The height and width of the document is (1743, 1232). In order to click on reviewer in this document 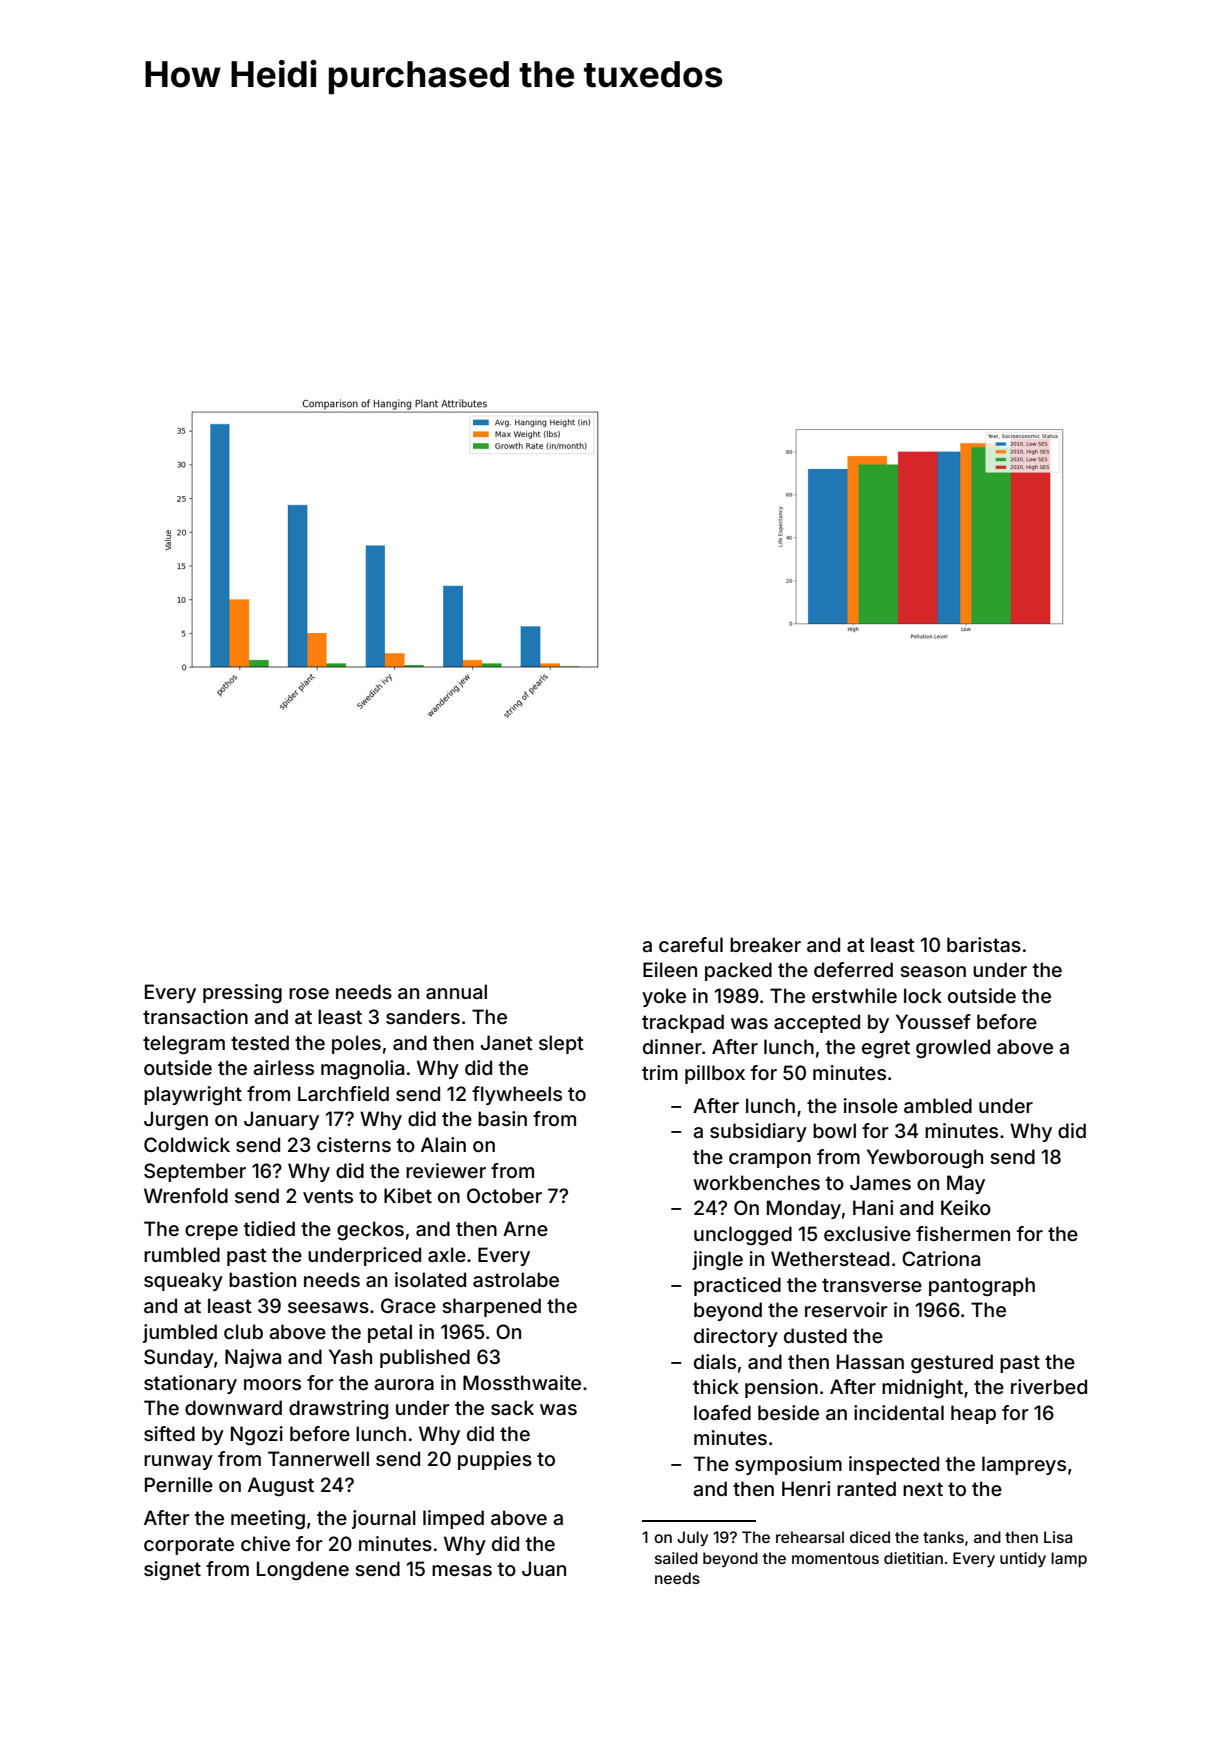, I will do `click(446, 1170)`.
